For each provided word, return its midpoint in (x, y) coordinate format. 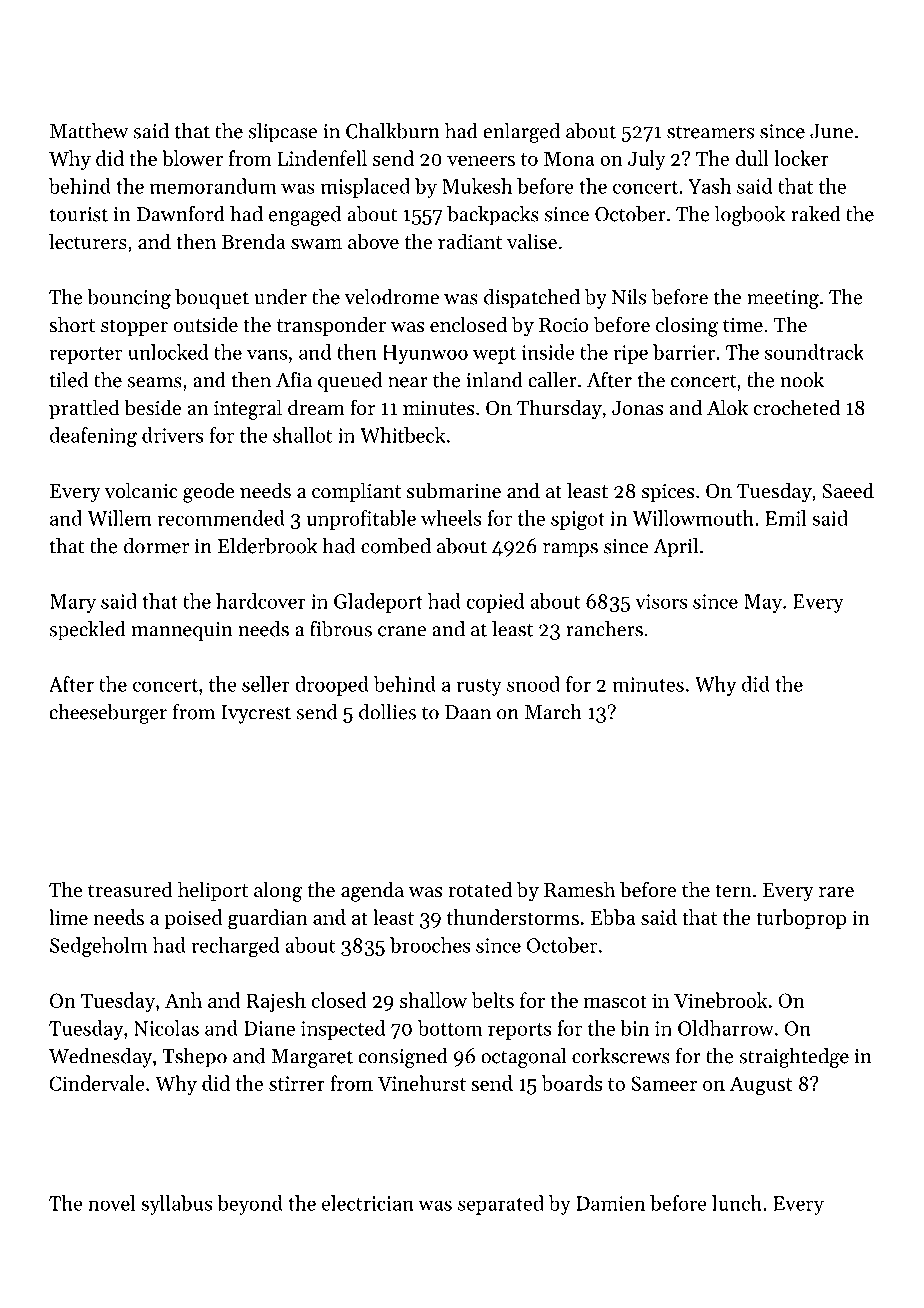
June (831, 131)
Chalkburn (393, 131)
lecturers (88, 241)
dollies (387, 712)
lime (68, 917)
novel (111, 1203)
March (553, 712)
